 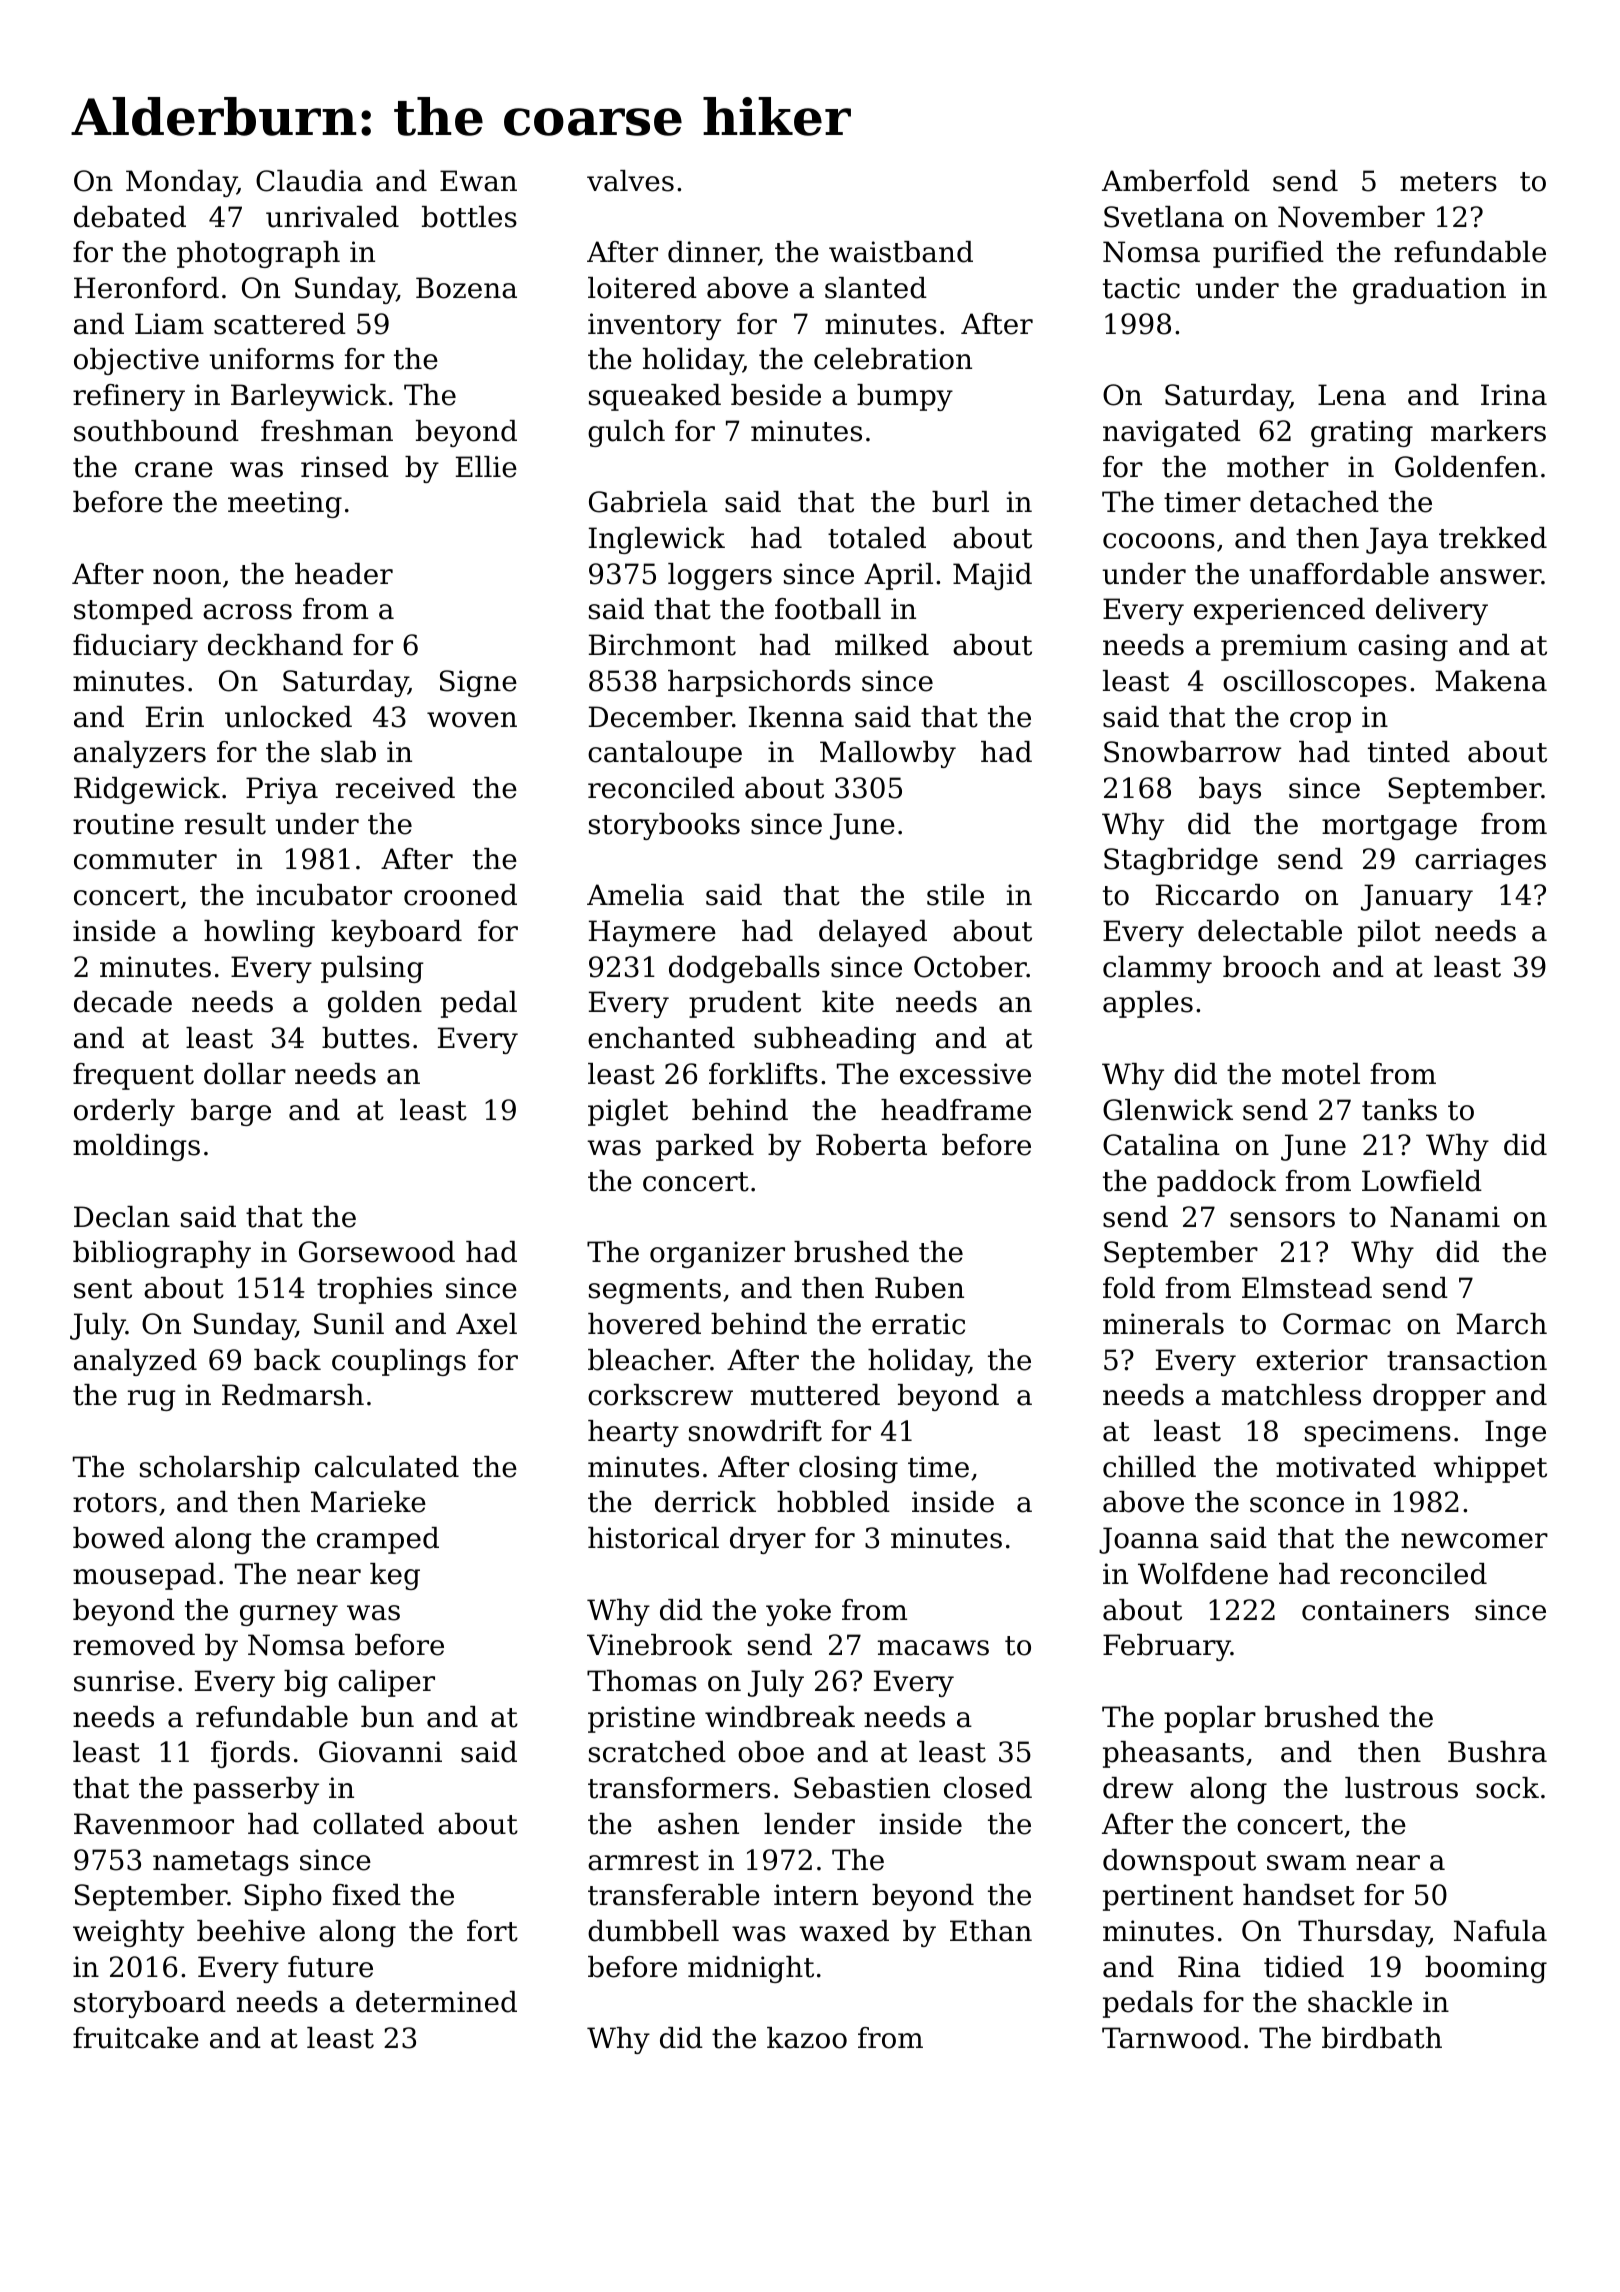 What do you see at coordinates (133, 611) in the screenshot?
I see `stomped` at bounding box center [133, 611].
